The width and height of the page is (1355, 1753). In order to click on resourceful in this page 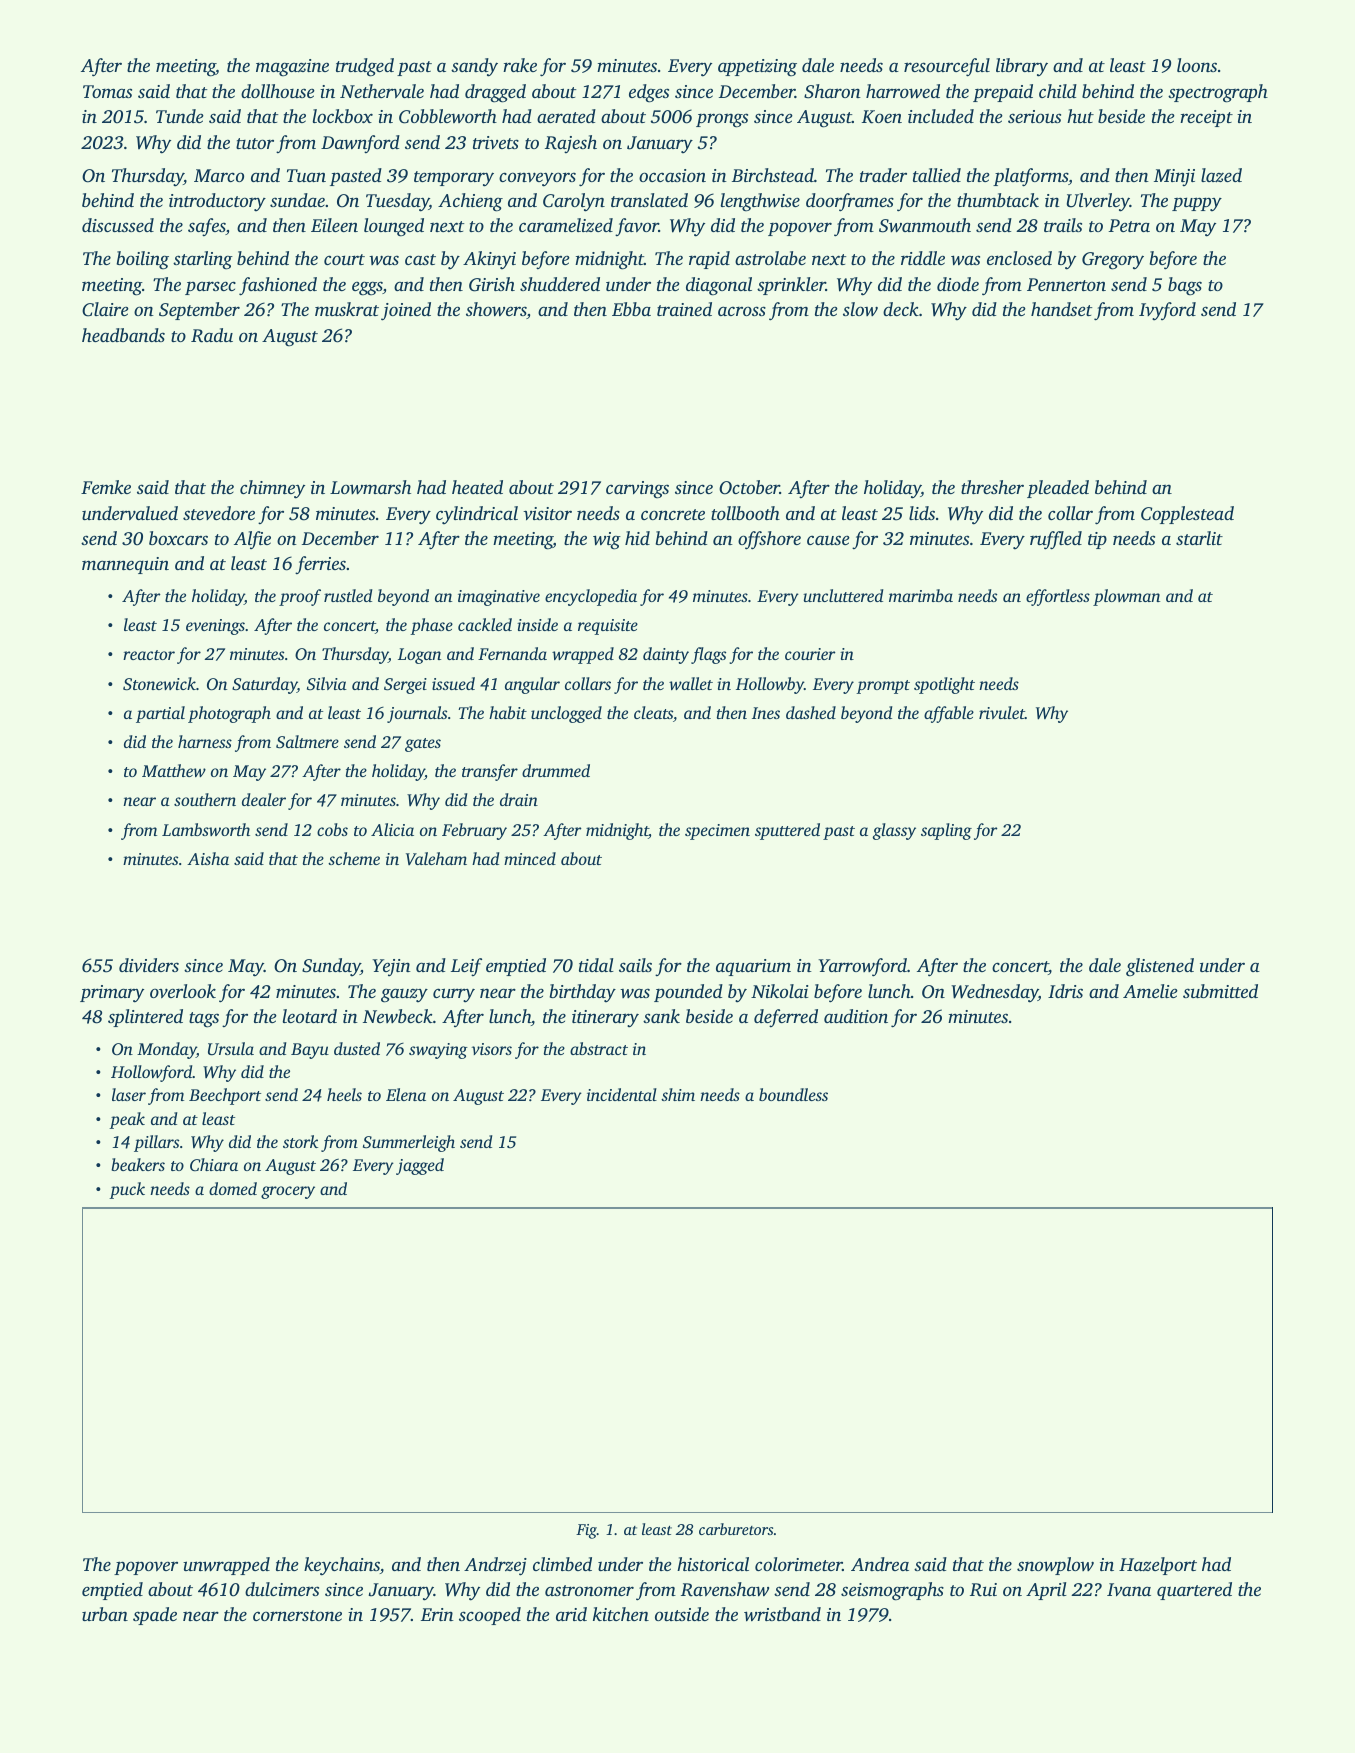, I will do `click(947, 67)`.
